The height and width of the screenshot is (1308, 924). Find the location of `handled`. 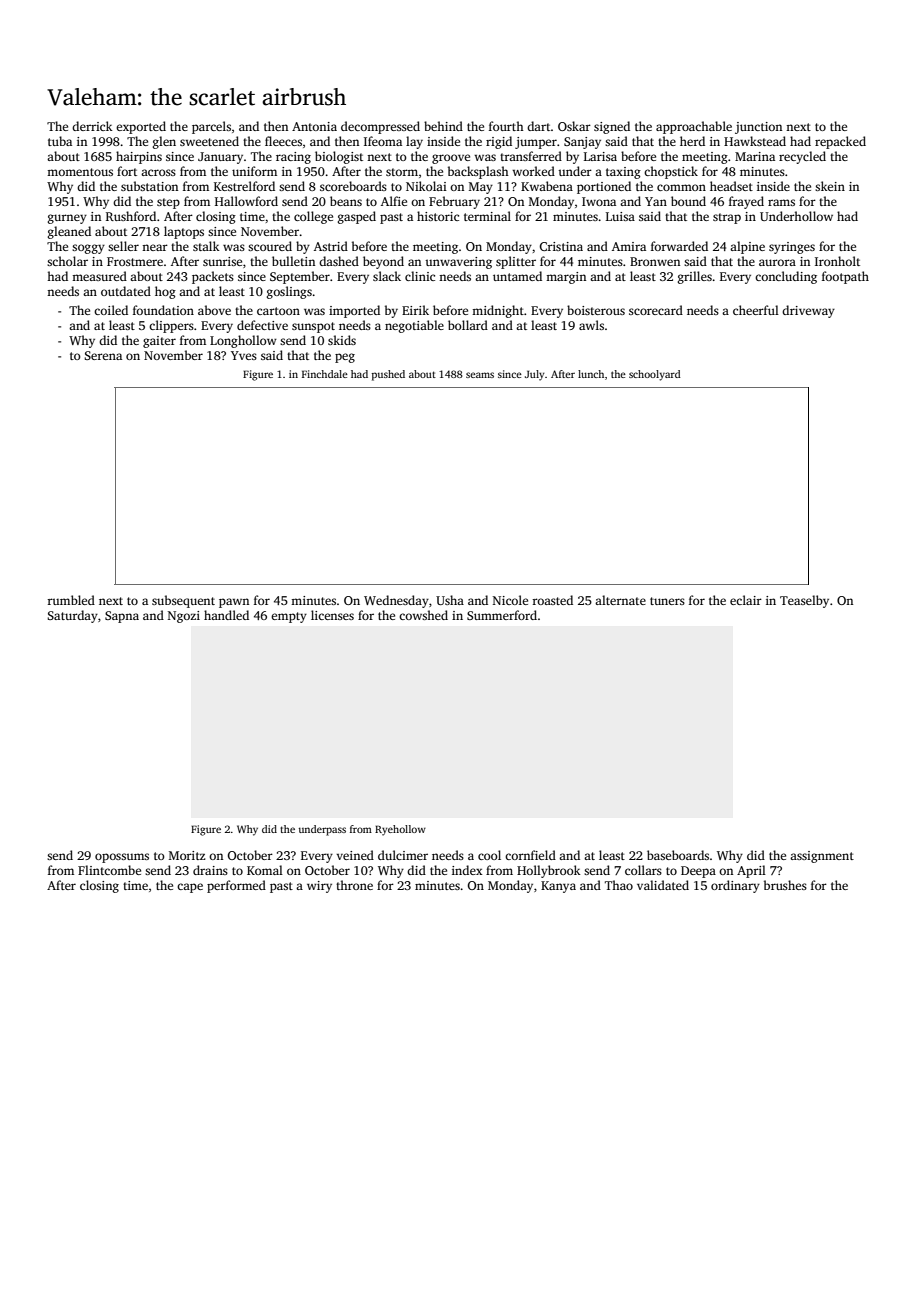

handled is located at coordinates (226, 615).
